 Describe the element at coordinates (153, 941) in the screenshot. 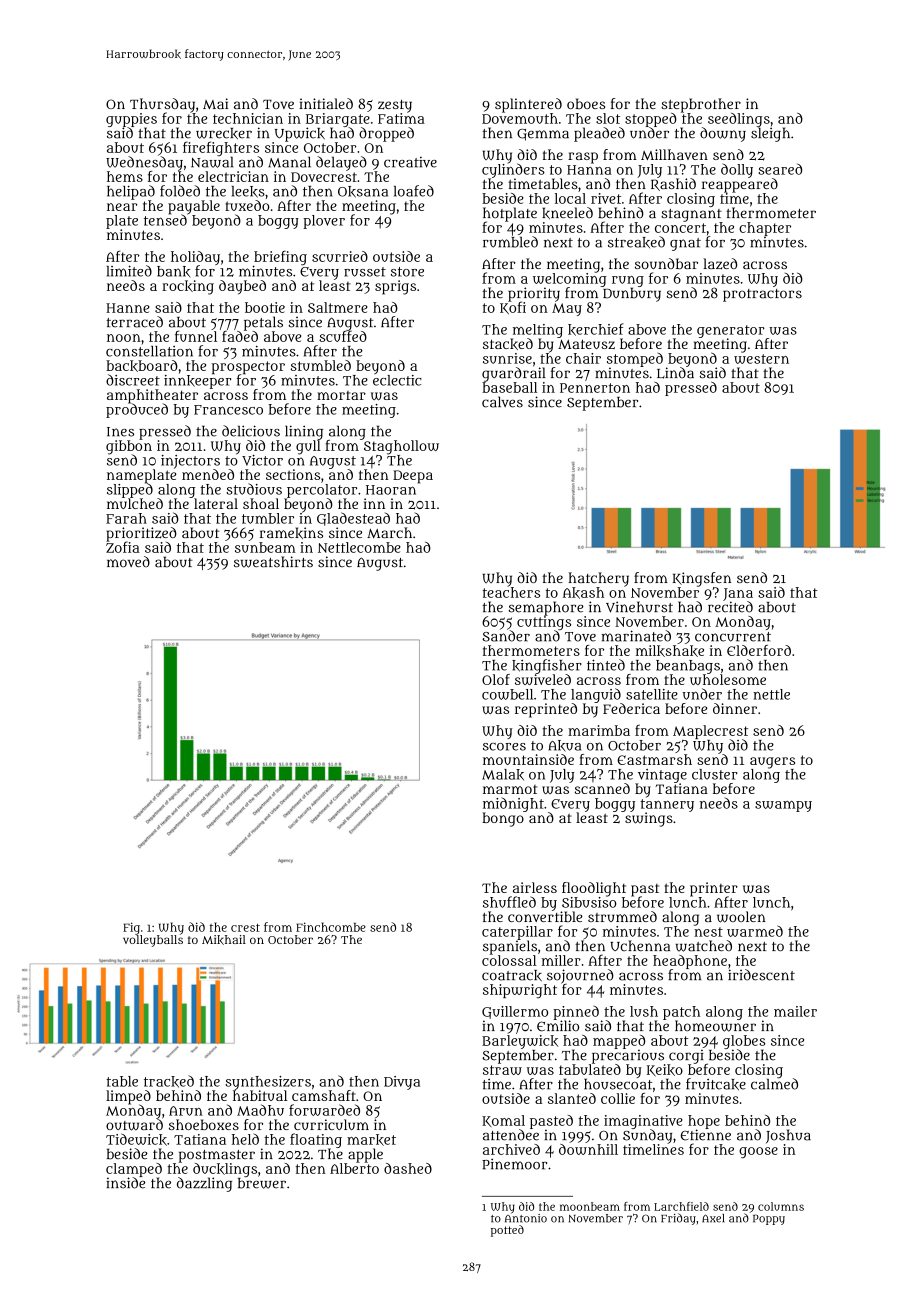

I see `volleyballs` at that location.
